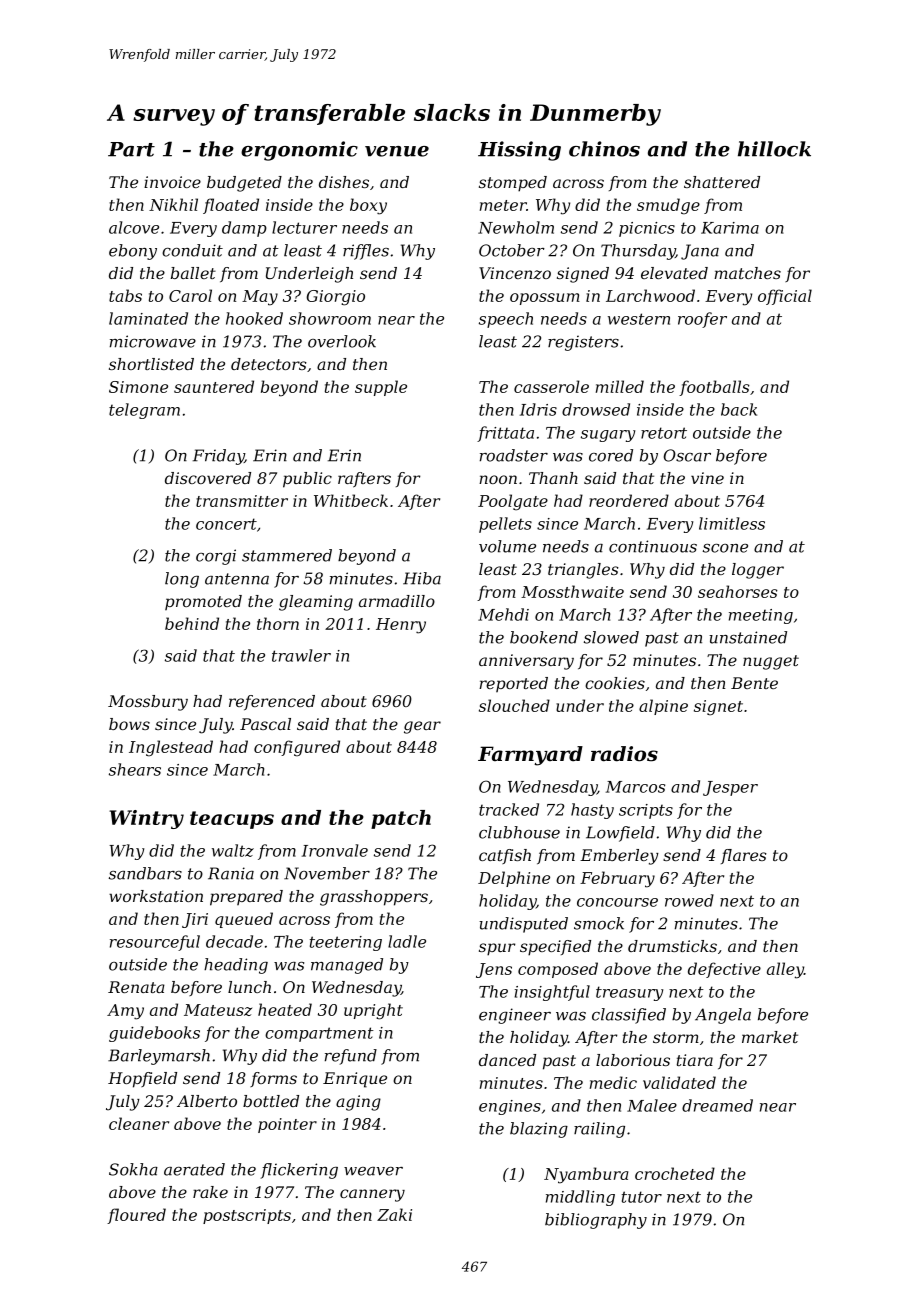 This image has height=1308, width=924. What do you see at coordinates (136, 1216) in the image?
I see `floured` at bounding box center [136, 1216].
